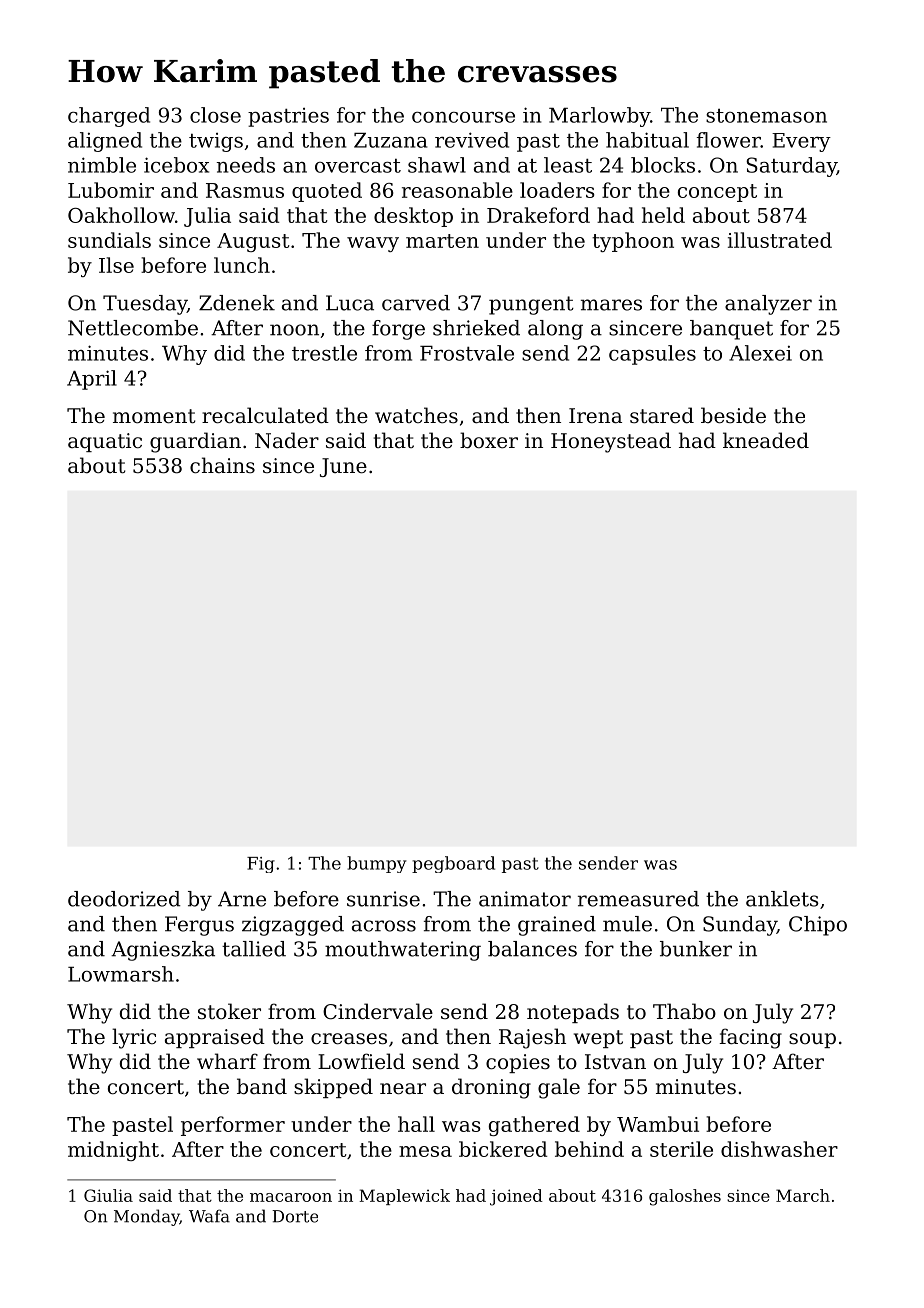 This screenshot has width=924, height=1308. I want to click on chains, so click(222, 465).
